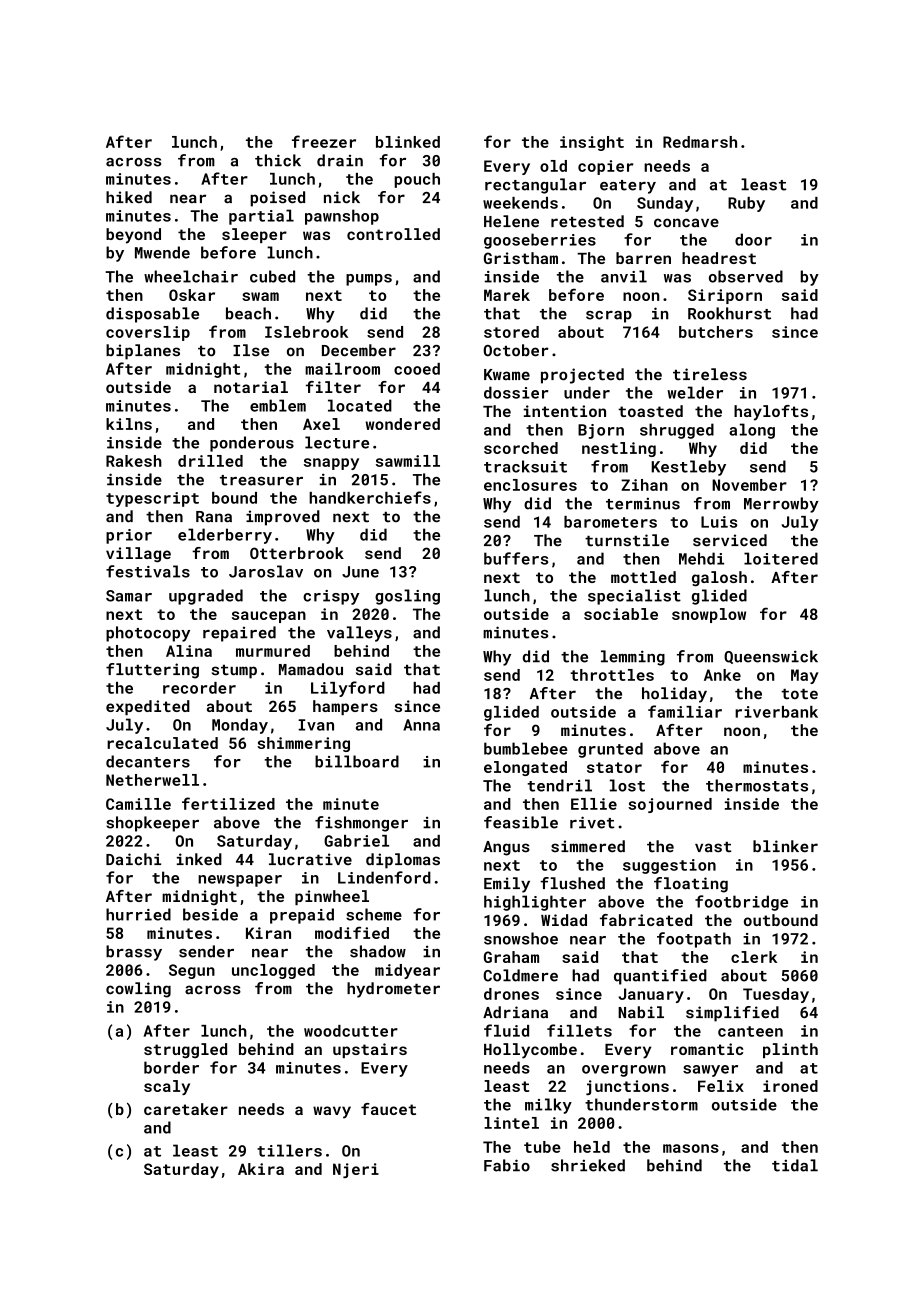 The image size is (924, 1314). Describe the element at coordinates (171, 1067) in the page. I see `border` at that location.
